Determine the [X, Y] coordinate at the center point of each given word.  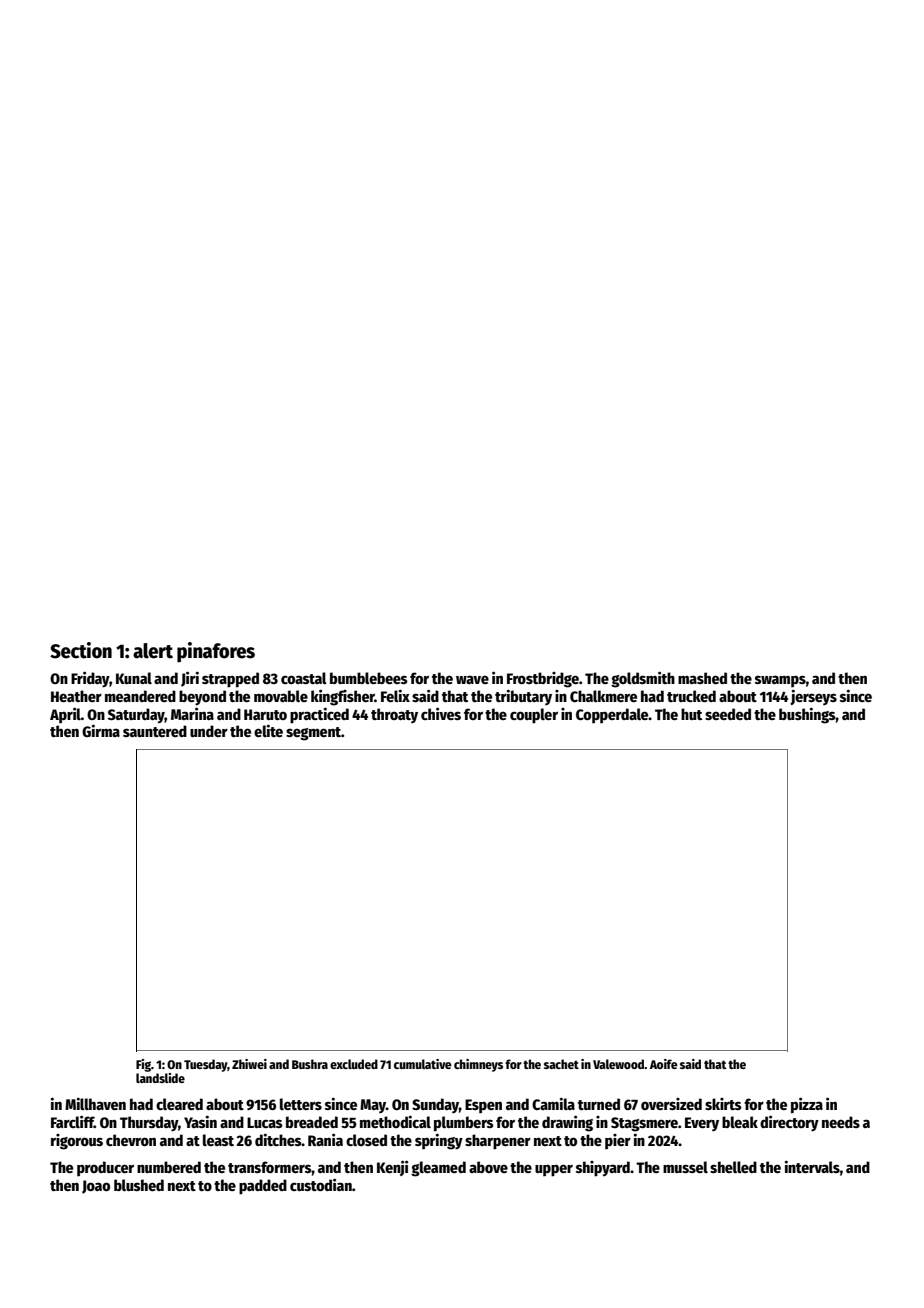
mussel [685, 1167]
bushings [807, 715]
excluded [354, 1064]
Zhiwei [249, 1064]
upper [554, 1170]
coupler [534, 716]
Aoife [664, 1064]
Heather [76, 696]
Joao [96, 1187]
